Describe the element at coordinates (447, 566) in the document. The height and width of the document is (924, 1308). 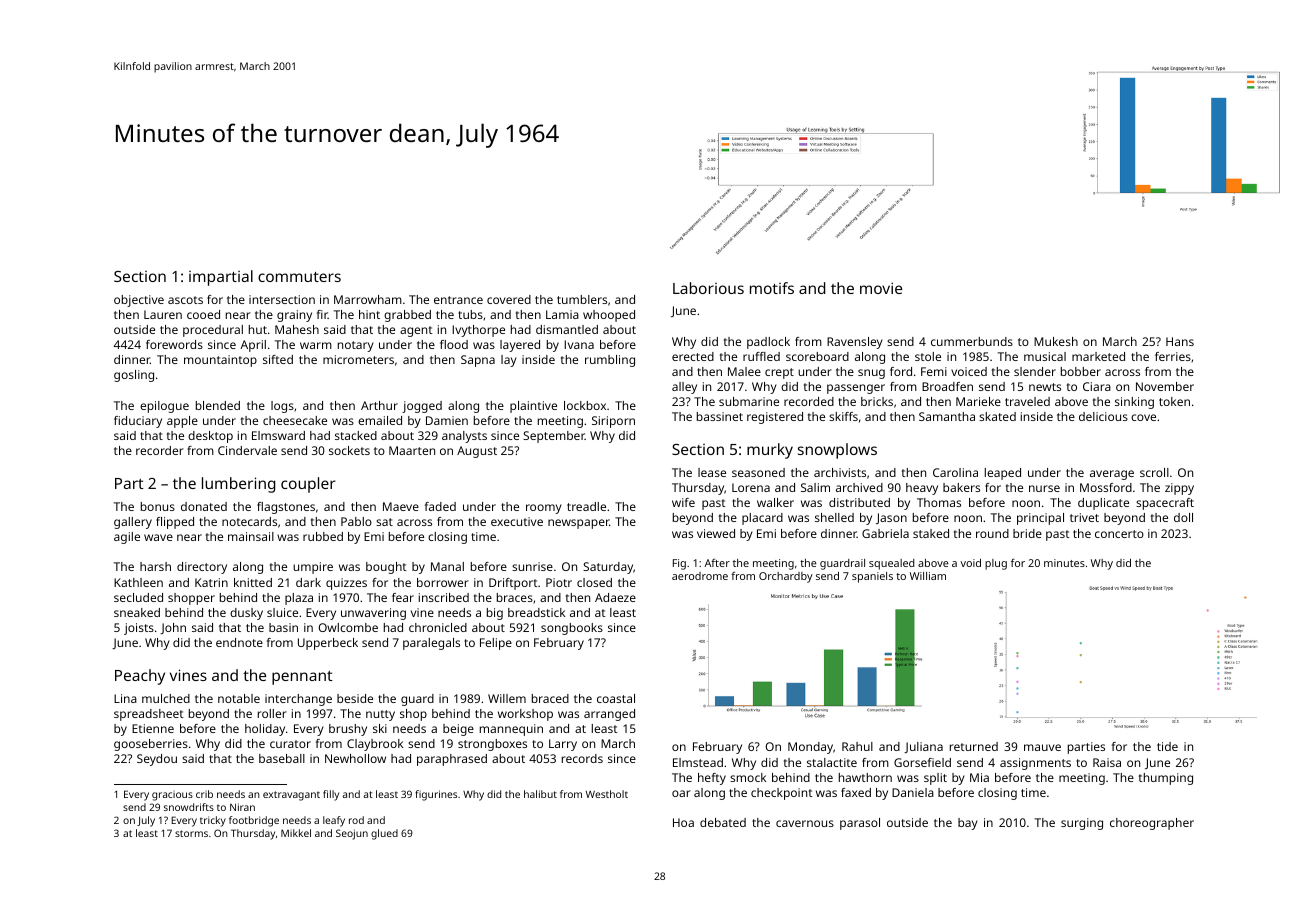
I see `Manal` at that location.
